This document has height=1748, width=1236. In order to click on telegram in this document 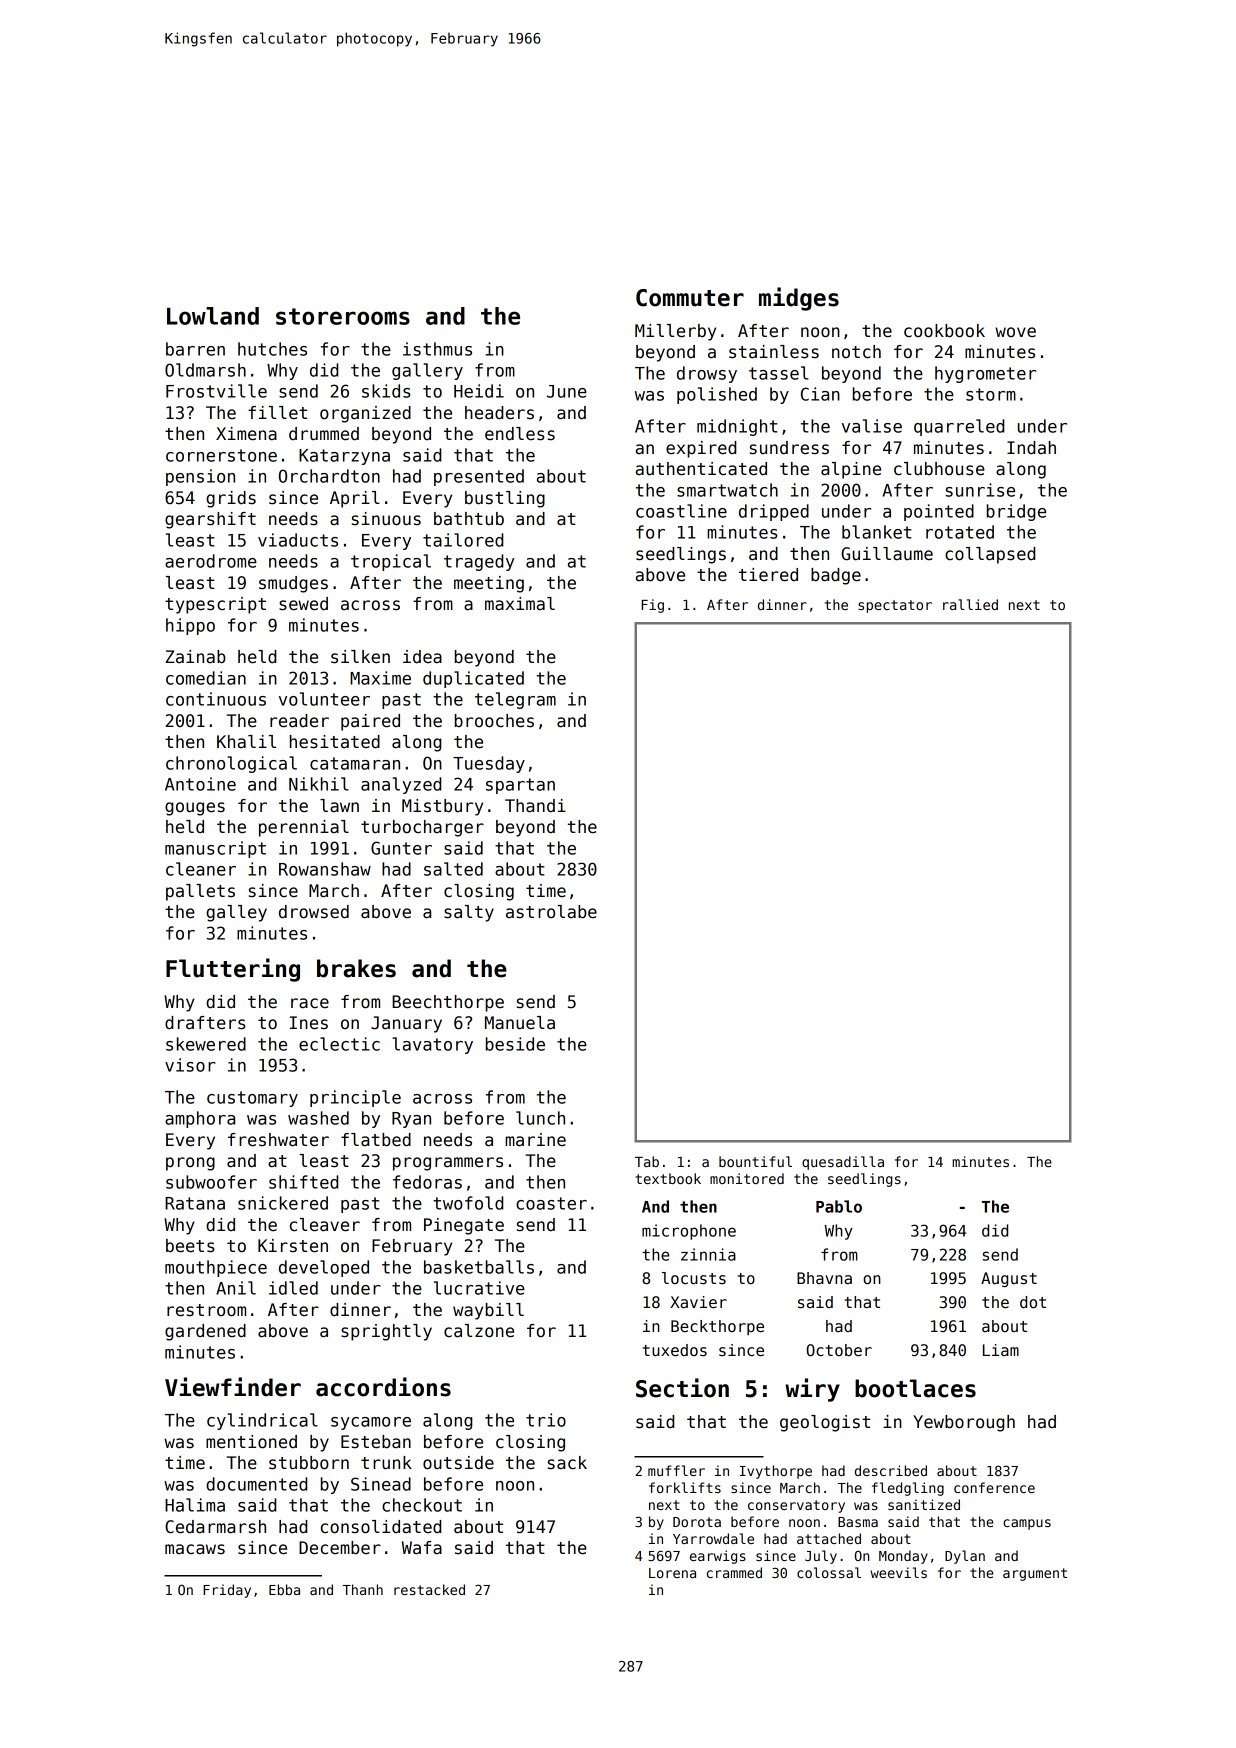, I will do `click(515, 700)`.
